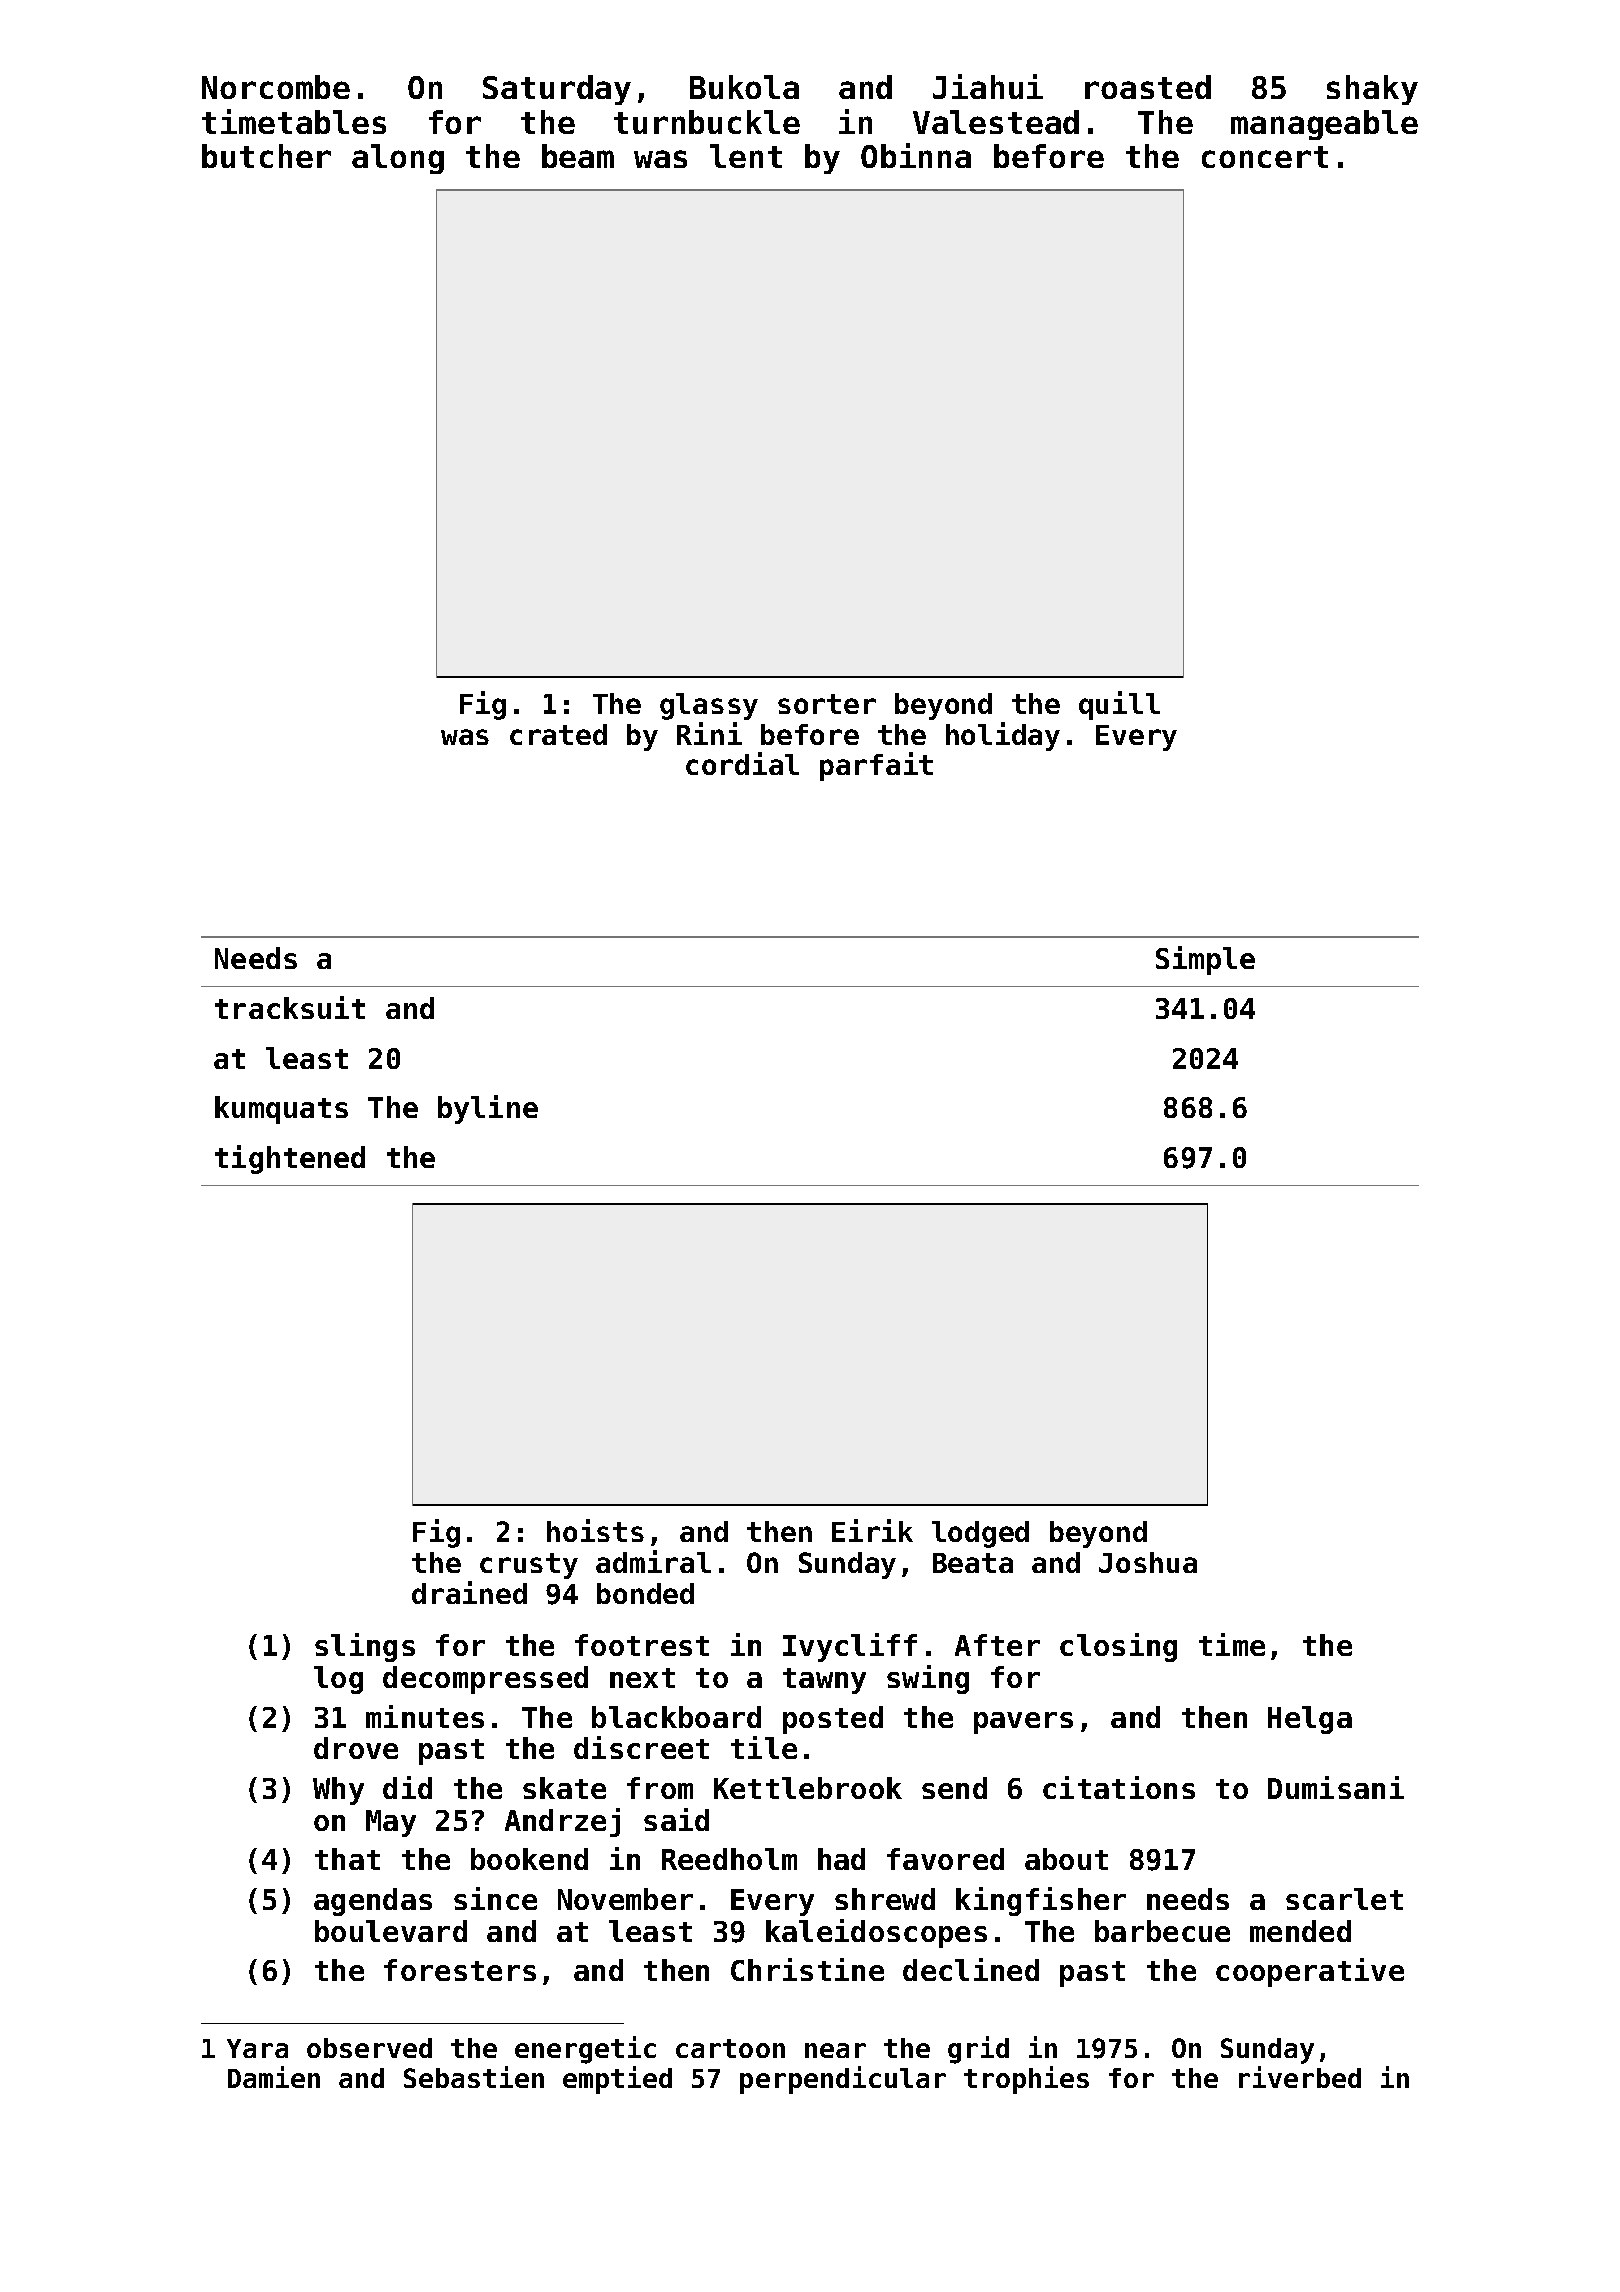 The image size is (1620, 2292). What do you see at coordinates (578, 156) in the screenshot?
I see `beam` at bounding box center [578, 156].
